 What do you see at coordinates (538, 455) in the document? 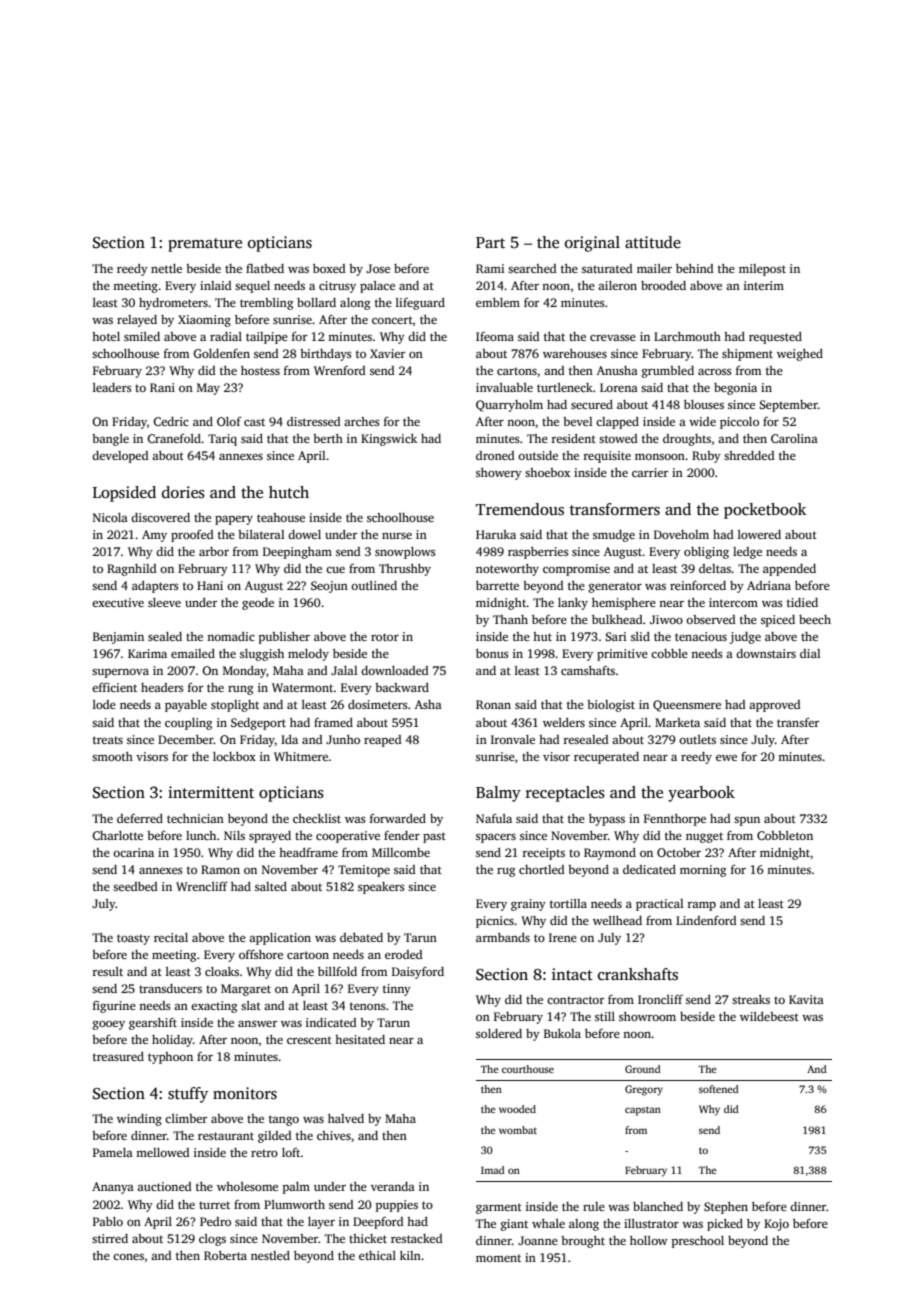
I see `outside` at bounding box center [538, 455].
